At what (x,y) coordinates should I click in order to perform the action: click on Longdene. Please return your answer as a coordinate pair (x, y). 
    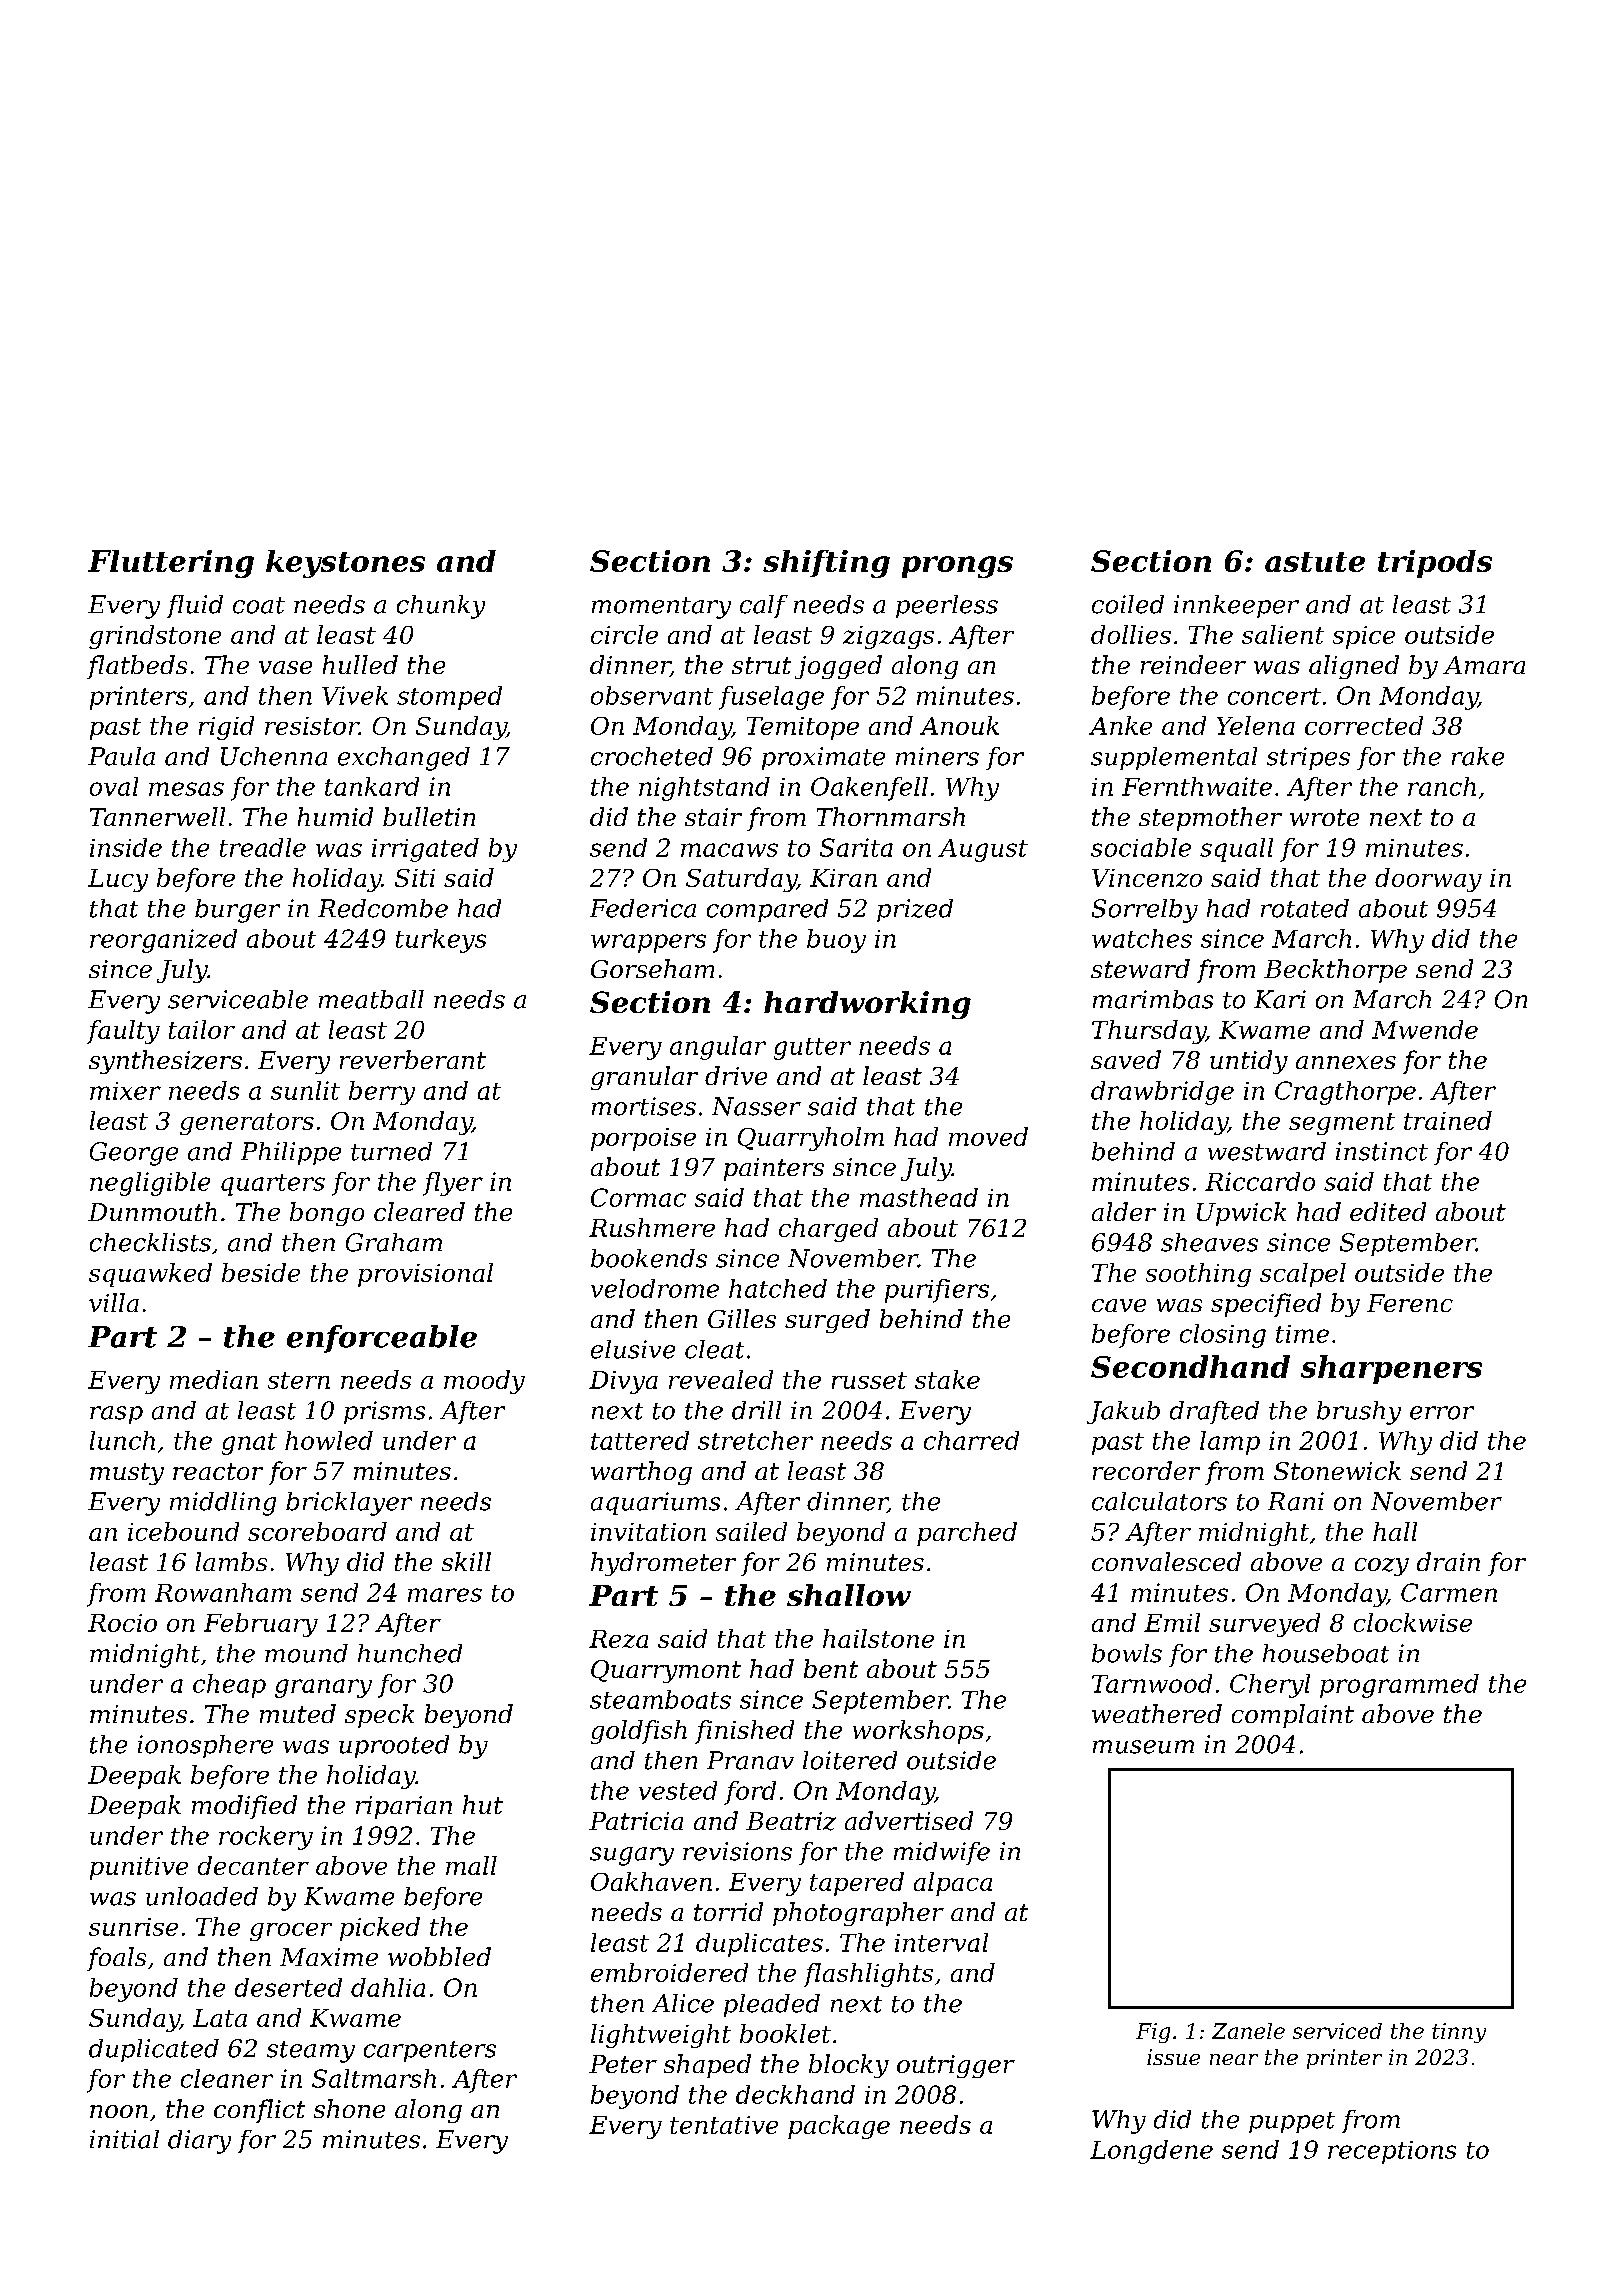
    Looking at the image, I should click on (1151, 2152).
